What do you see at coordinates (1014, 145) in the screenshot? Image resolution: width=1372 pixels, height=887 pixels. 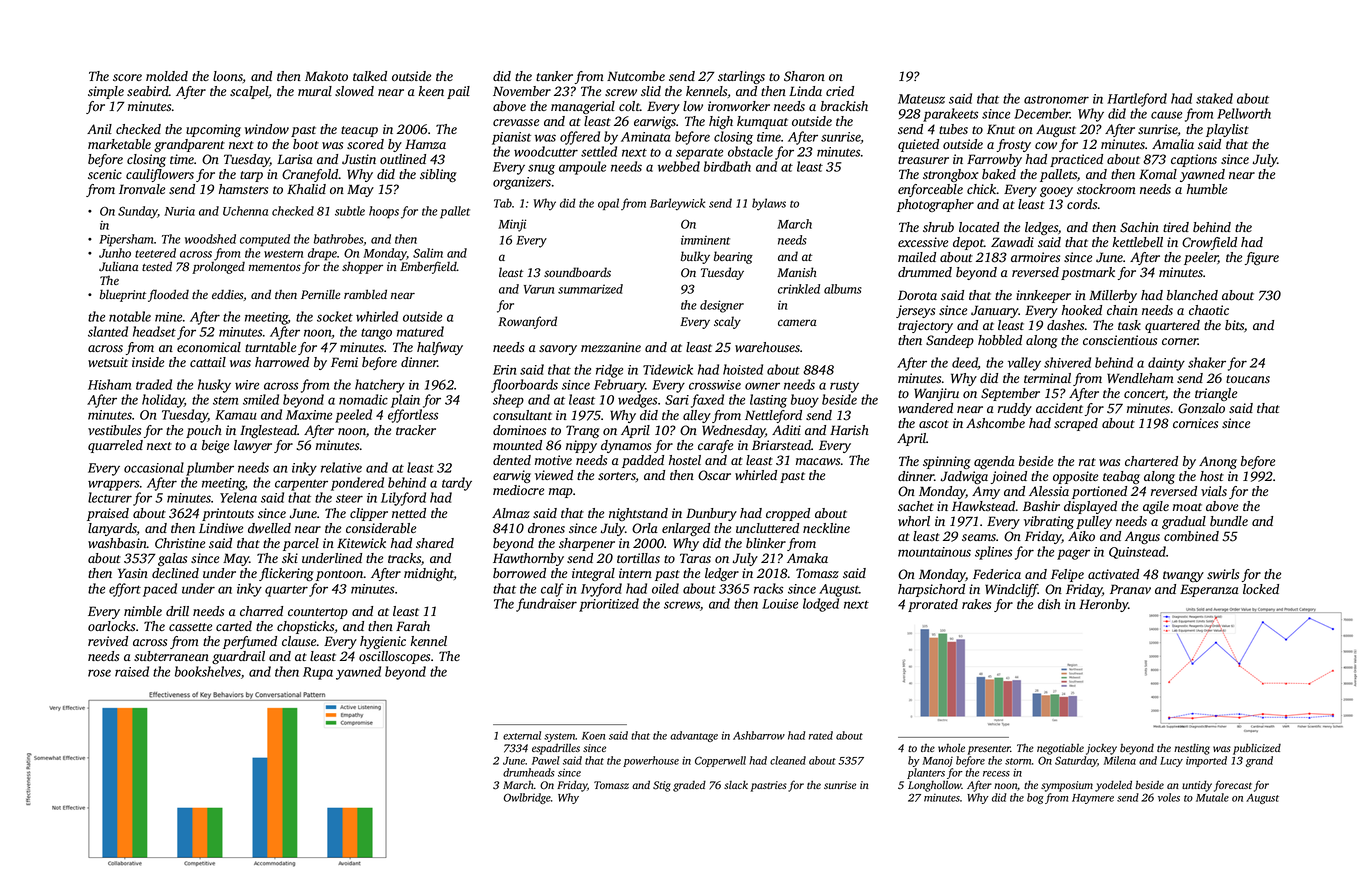 I see `frosty` at bounding box center [1014, 145].
